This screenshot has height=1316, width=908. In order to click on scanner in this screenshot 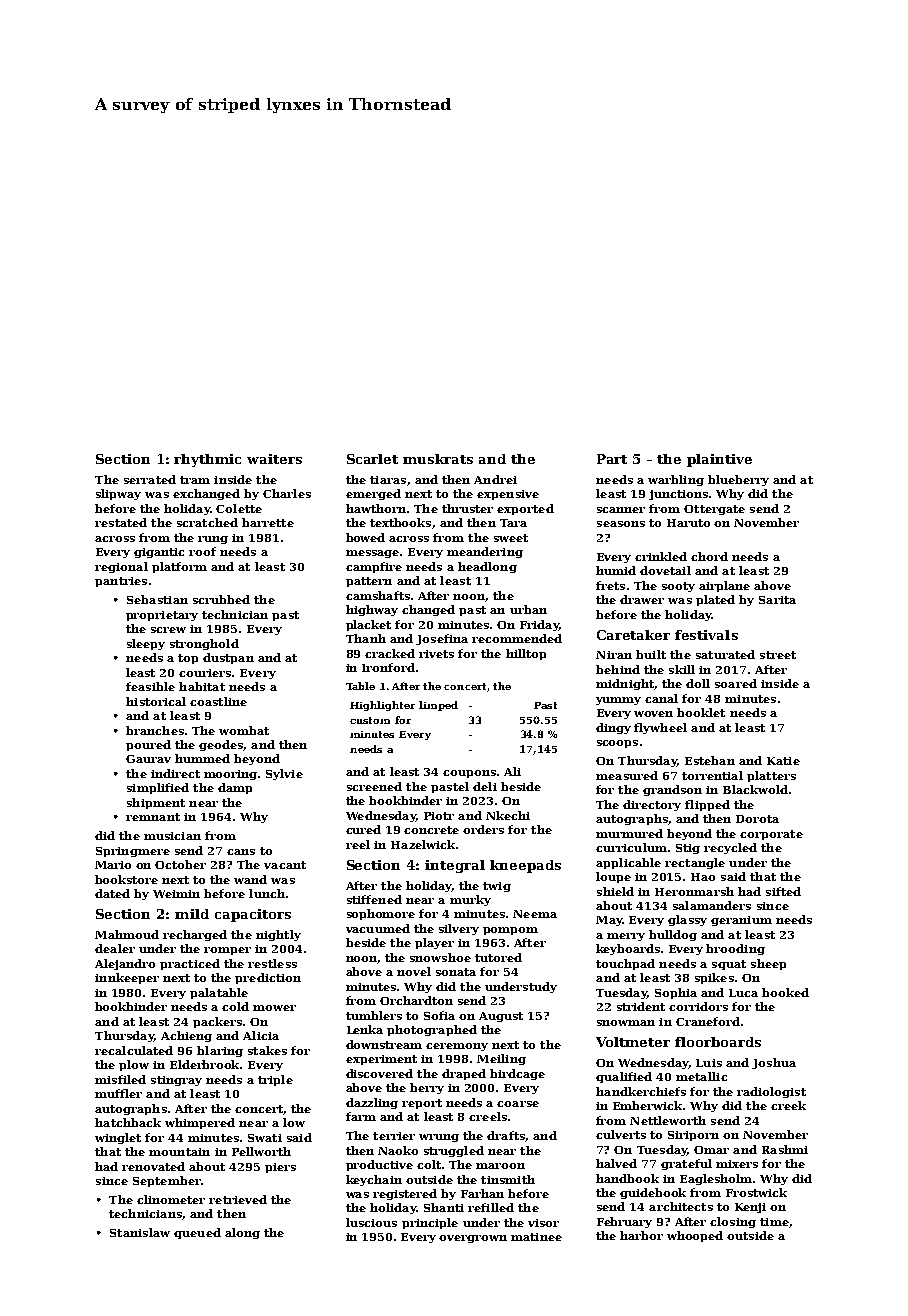, I will do `click(621, 510)`.
